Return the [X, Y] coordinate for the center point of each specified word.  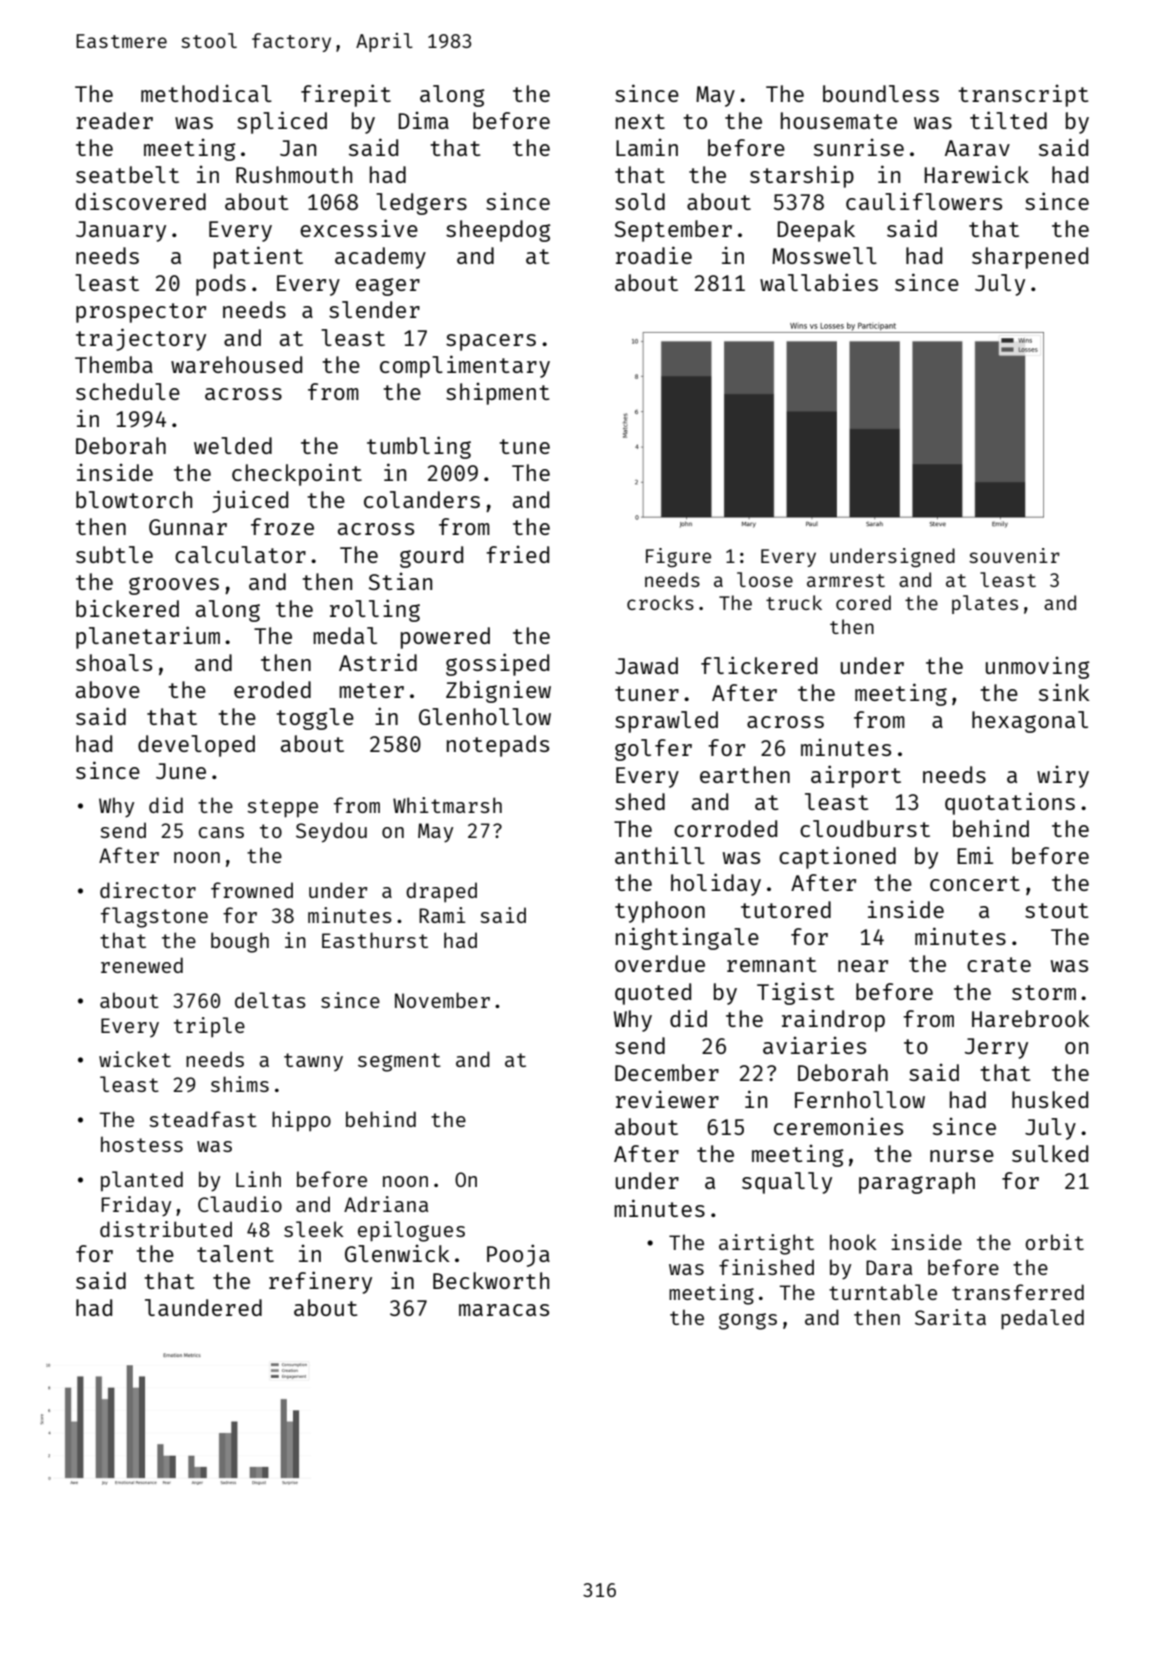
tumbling [419, 447]
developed [196, 746]
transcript [1023, 96]
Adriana [386, 1204]
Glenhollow [485, 716]
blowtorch [134, 499]
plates [985, 604]
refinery [320, 1282]
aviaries [814, 1045]
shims [240, 1084]
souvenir [1014, 555]
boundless [881, 93]
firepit [346, 95]
